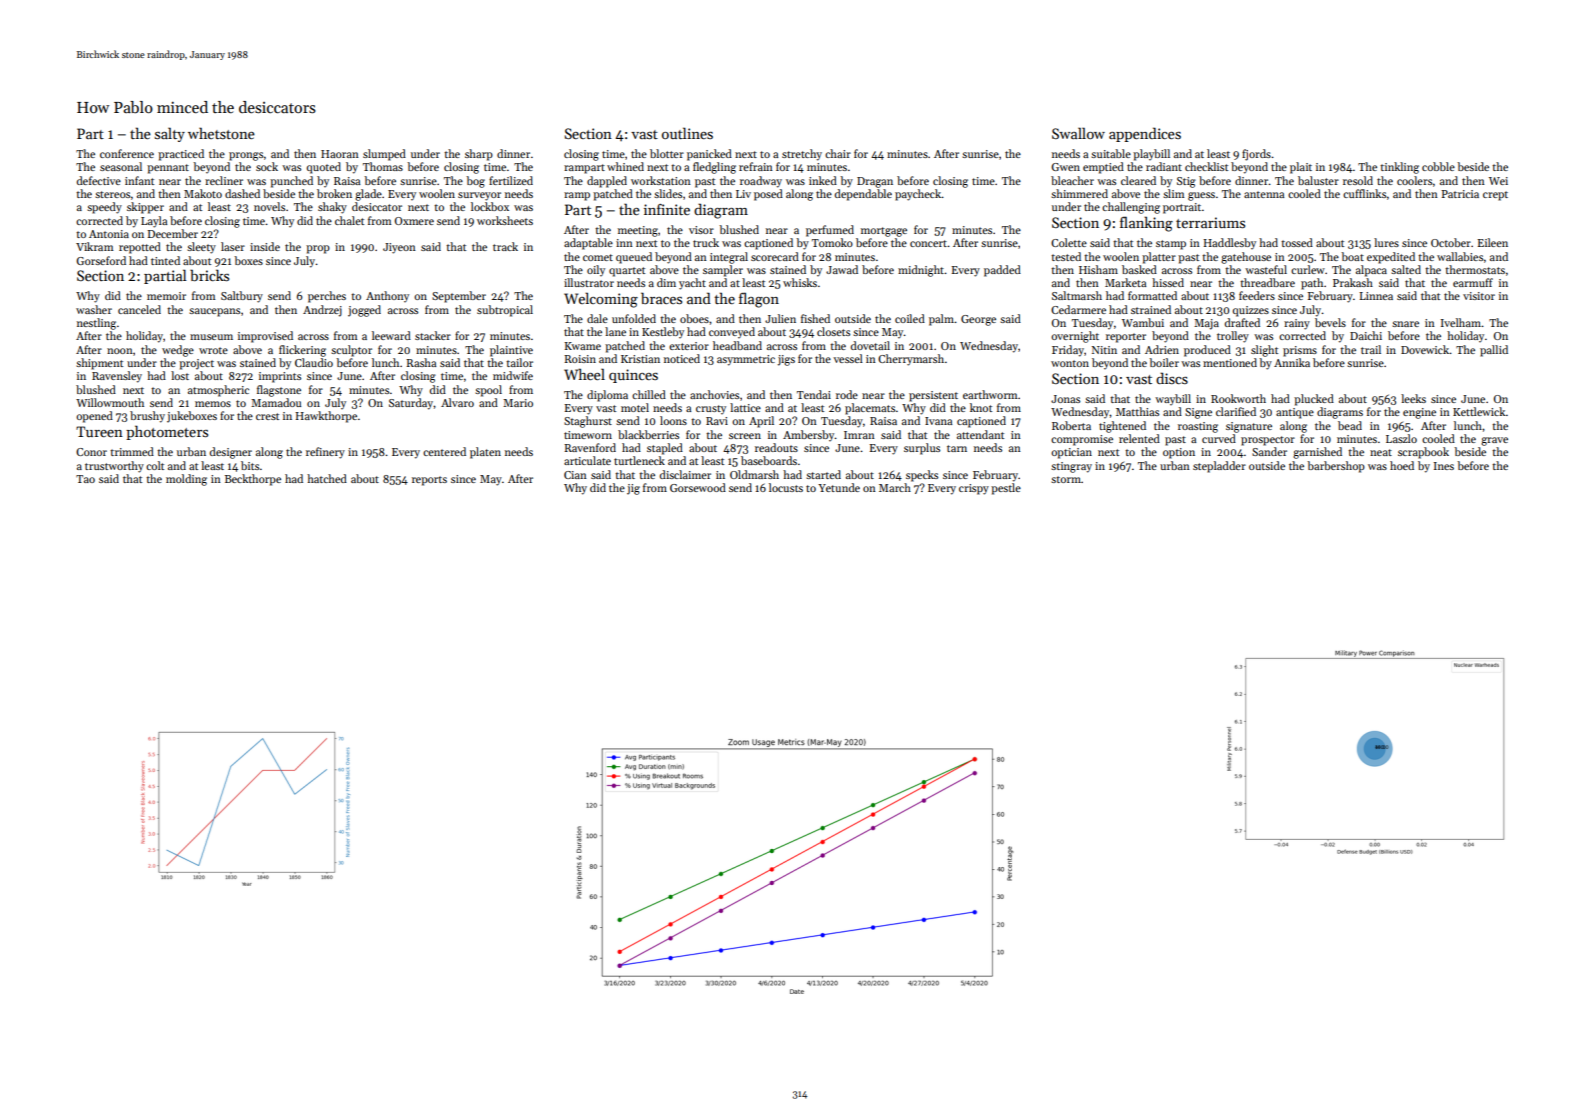 The height and width of the screenshot is (1120, 1585). I want to click on hoed, so click(1402, 465).
